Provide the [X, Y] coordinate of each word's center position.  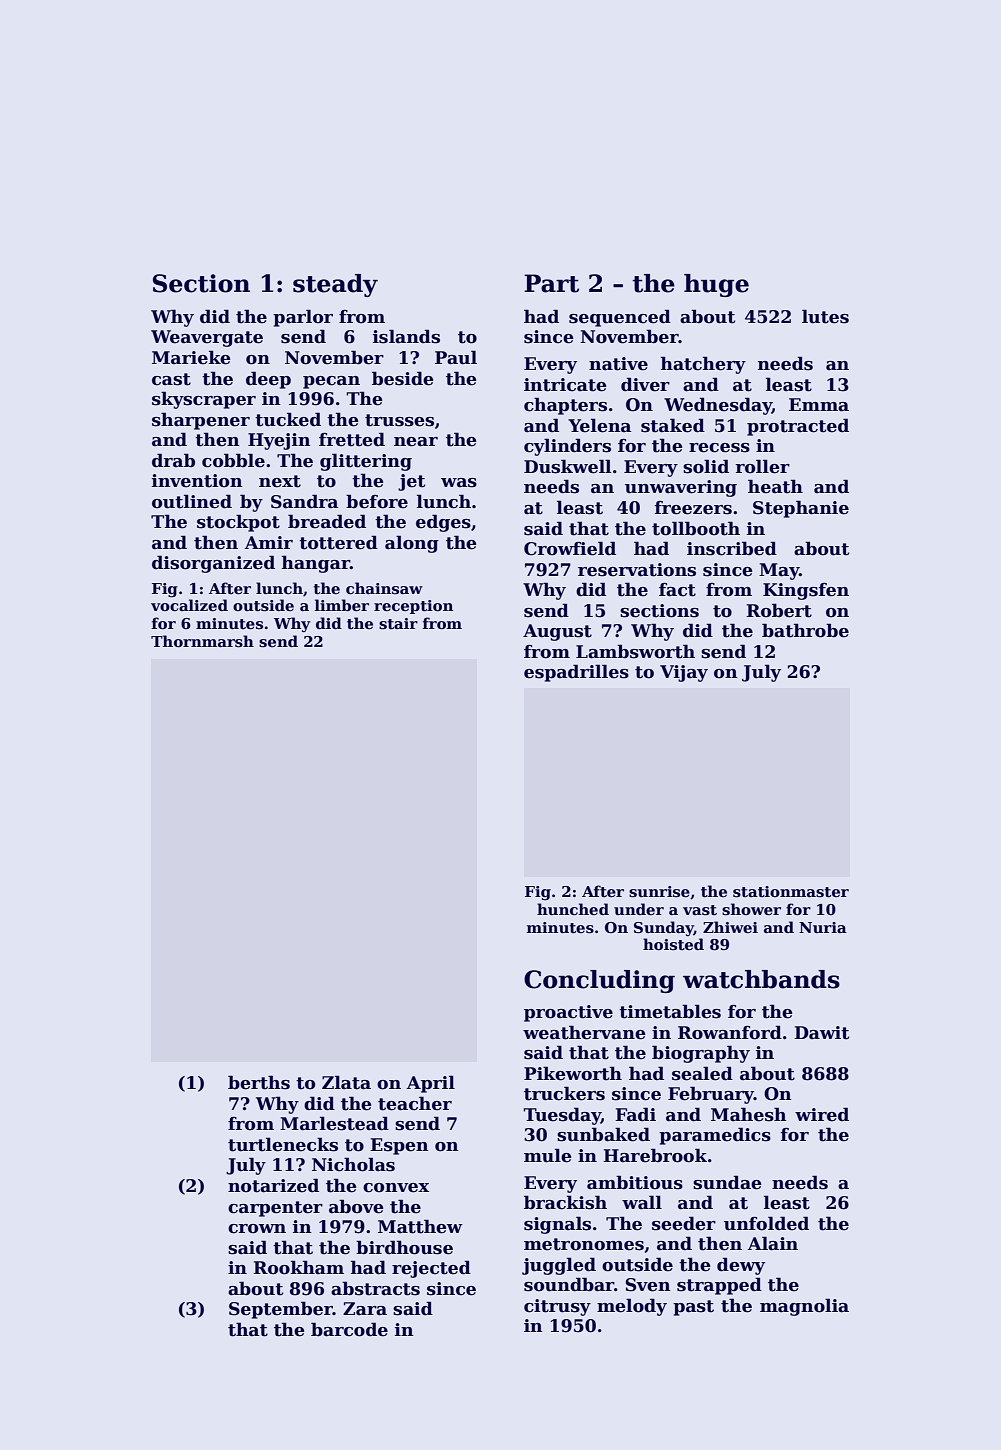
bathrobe [805, 630]
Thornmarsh [202, 641]
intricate [565, 385]
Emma [819, 405]
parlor [303, 318]
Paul [456, 357]
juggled [559, 1266]
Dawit [821, 1033]
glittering [366, 462]
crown [257, 1229]
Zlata [346, 1082]
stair [398, 623]
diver [645, 384]
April [431, 1084]
